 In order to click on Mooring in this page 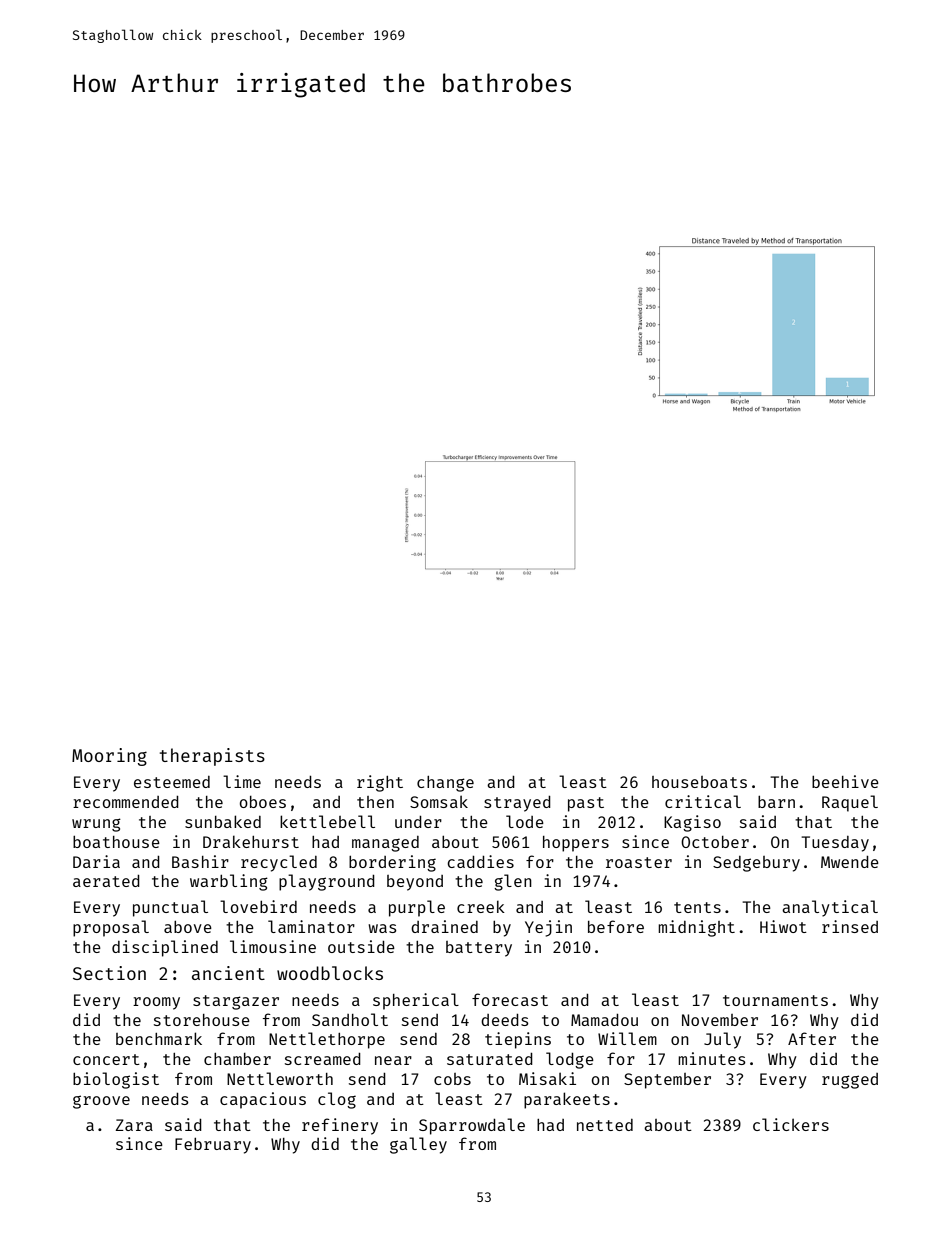, I will do `click(109, 757)`.
